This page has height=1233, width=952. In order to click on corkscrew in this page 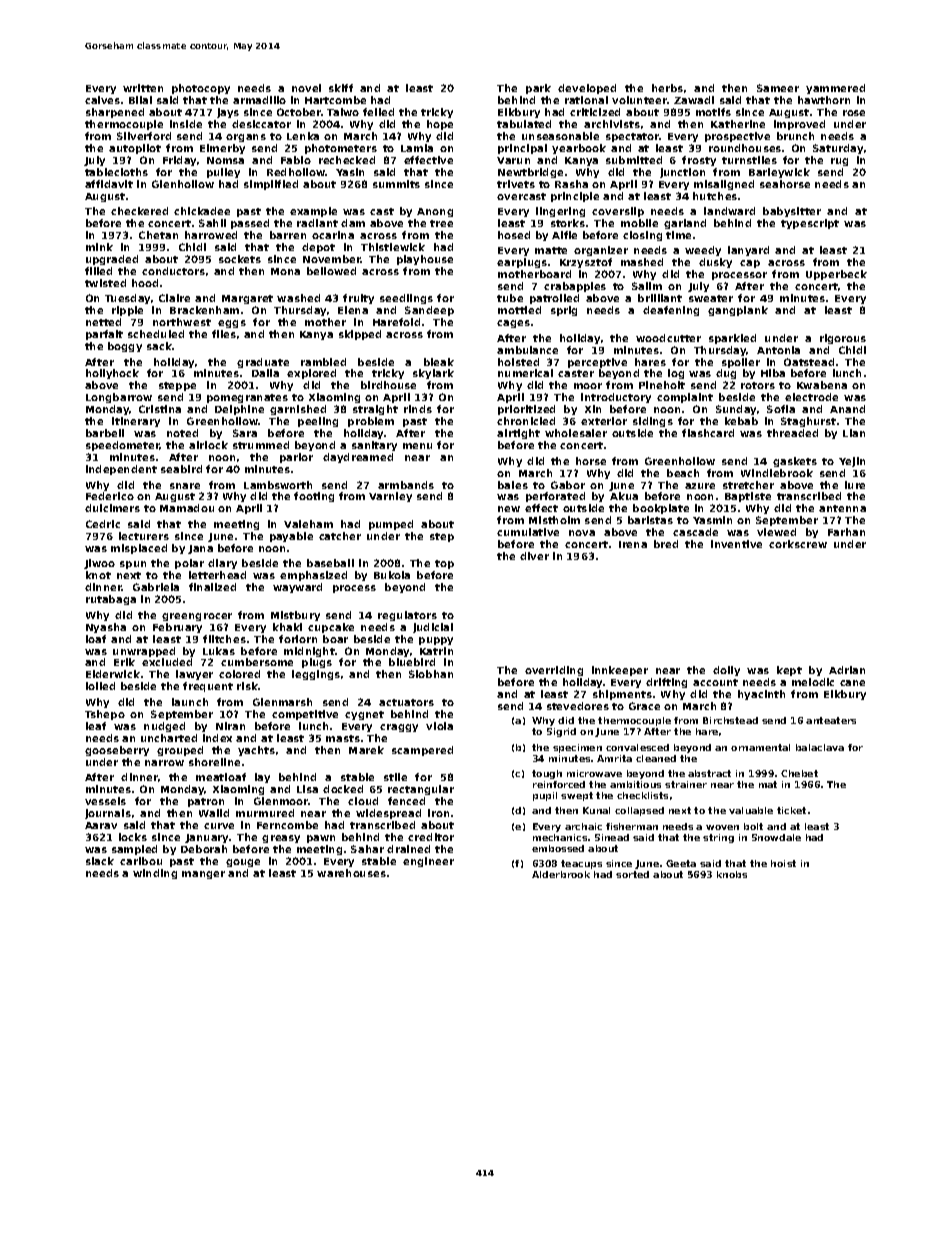, I will do `click(798, 544)`.
